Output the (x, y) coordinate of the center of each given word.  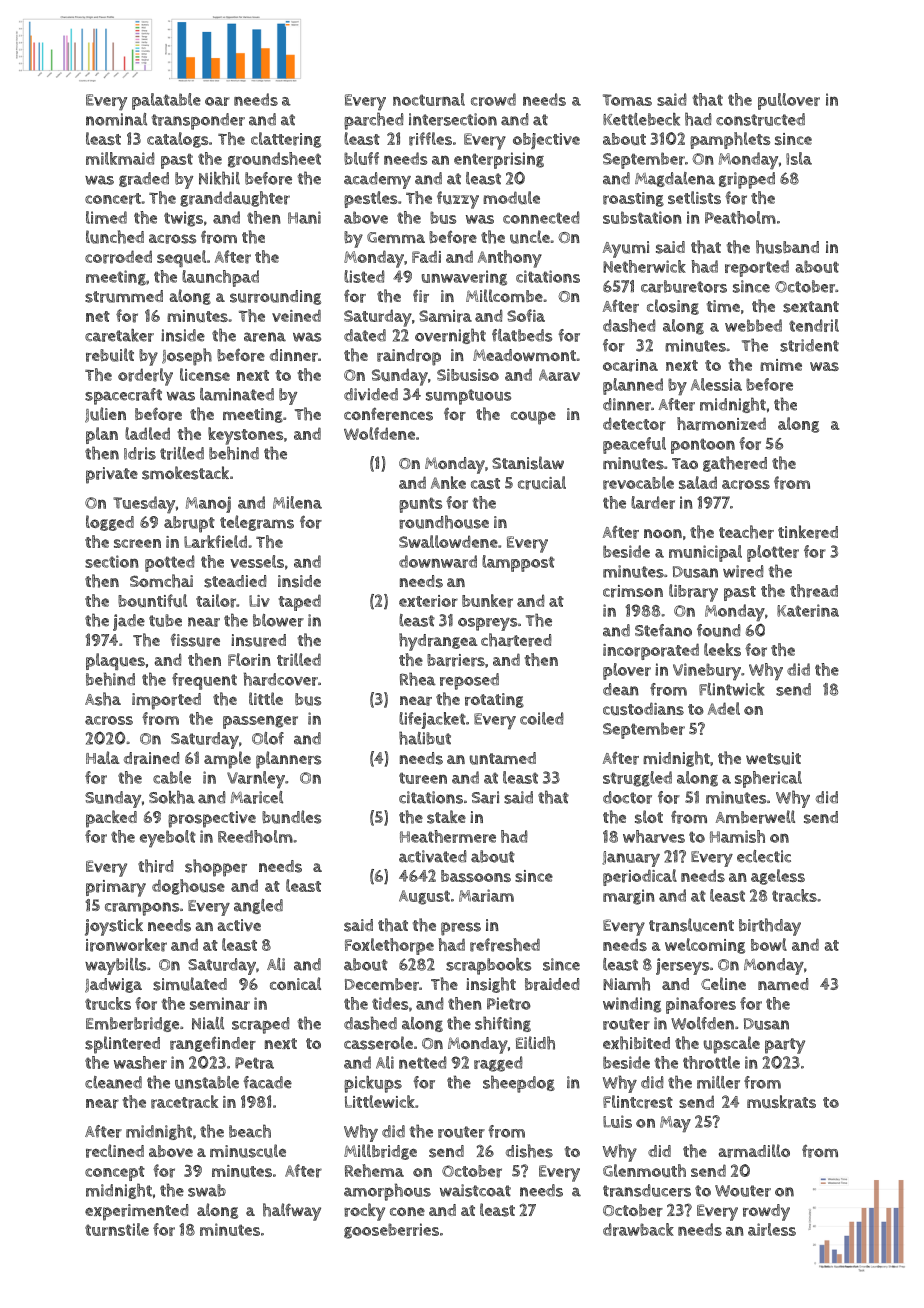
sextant (811, 307)
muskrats (781, 1102)
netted (423, 1062)
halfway (292, 1212)
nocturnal (429, 99)
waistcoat (475, 1190)
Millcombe (504, 295)
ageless (778, 877)
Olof (268, 738)
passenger (260, 722)
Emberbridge (132, 1024)
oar (217, 101)
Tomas (627, 100)
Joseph (187, 357)
